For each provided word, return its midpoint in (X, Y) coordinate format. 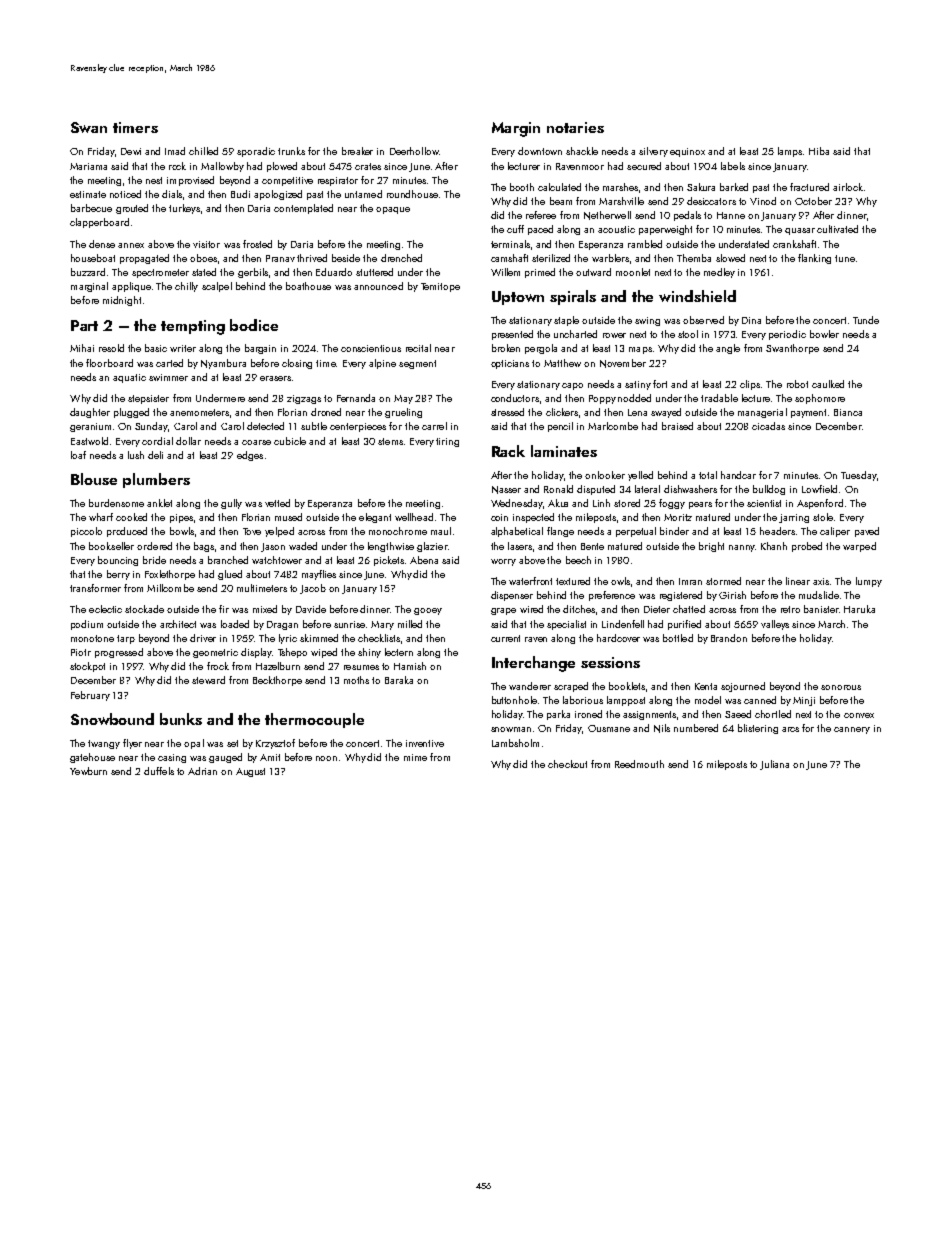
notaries (575, 127)
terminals (510, 244)
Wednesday (516, 504)
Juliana (774, 765)
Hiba (819, 151)
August (250, 772)
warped (859, 547)
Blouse (94, 479)
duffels (159, 771)
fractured (809, 187)
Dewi (131, 151)
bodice (254, 325)
